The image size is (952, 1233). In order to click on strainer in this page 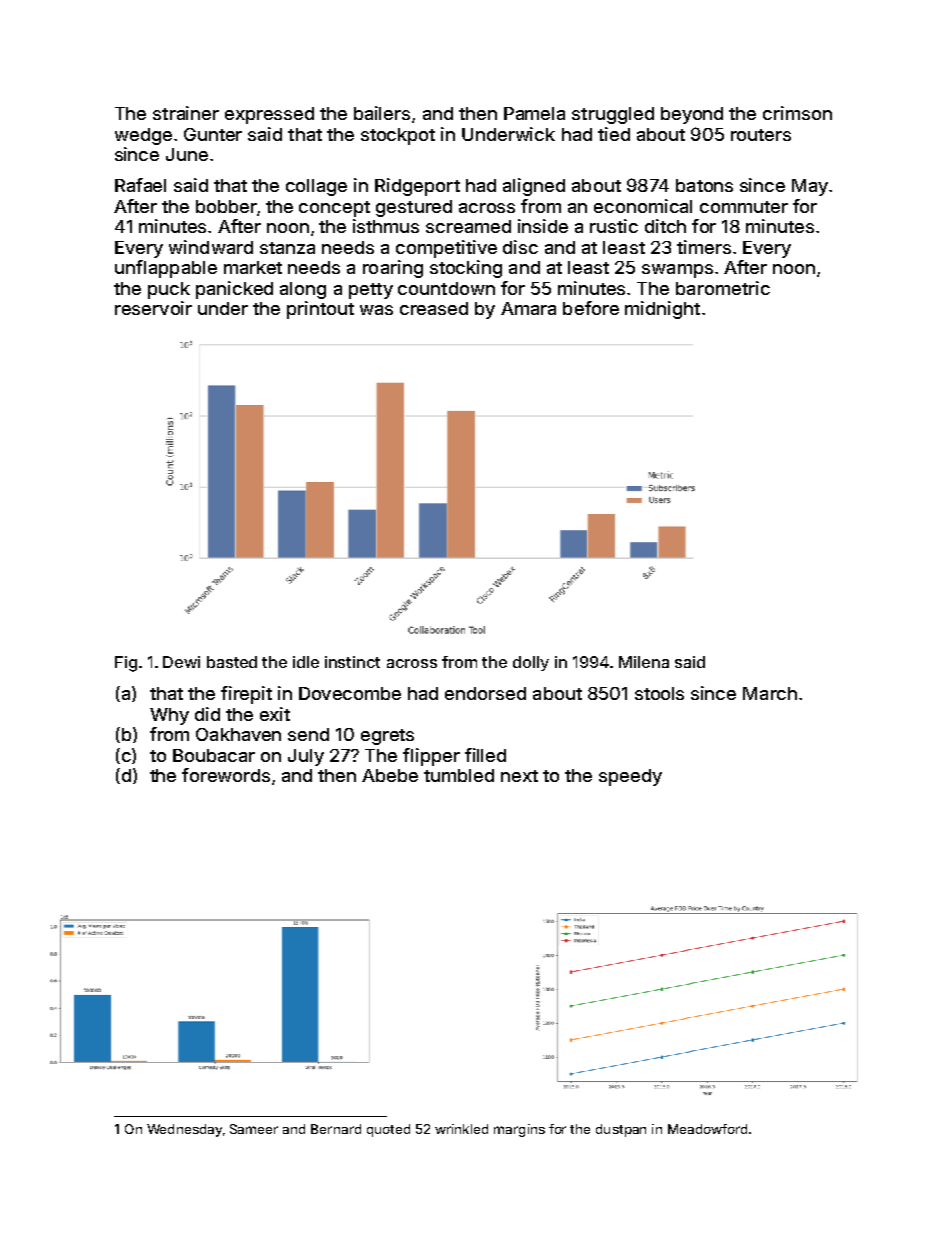, I will do `click(186, 113)`.
